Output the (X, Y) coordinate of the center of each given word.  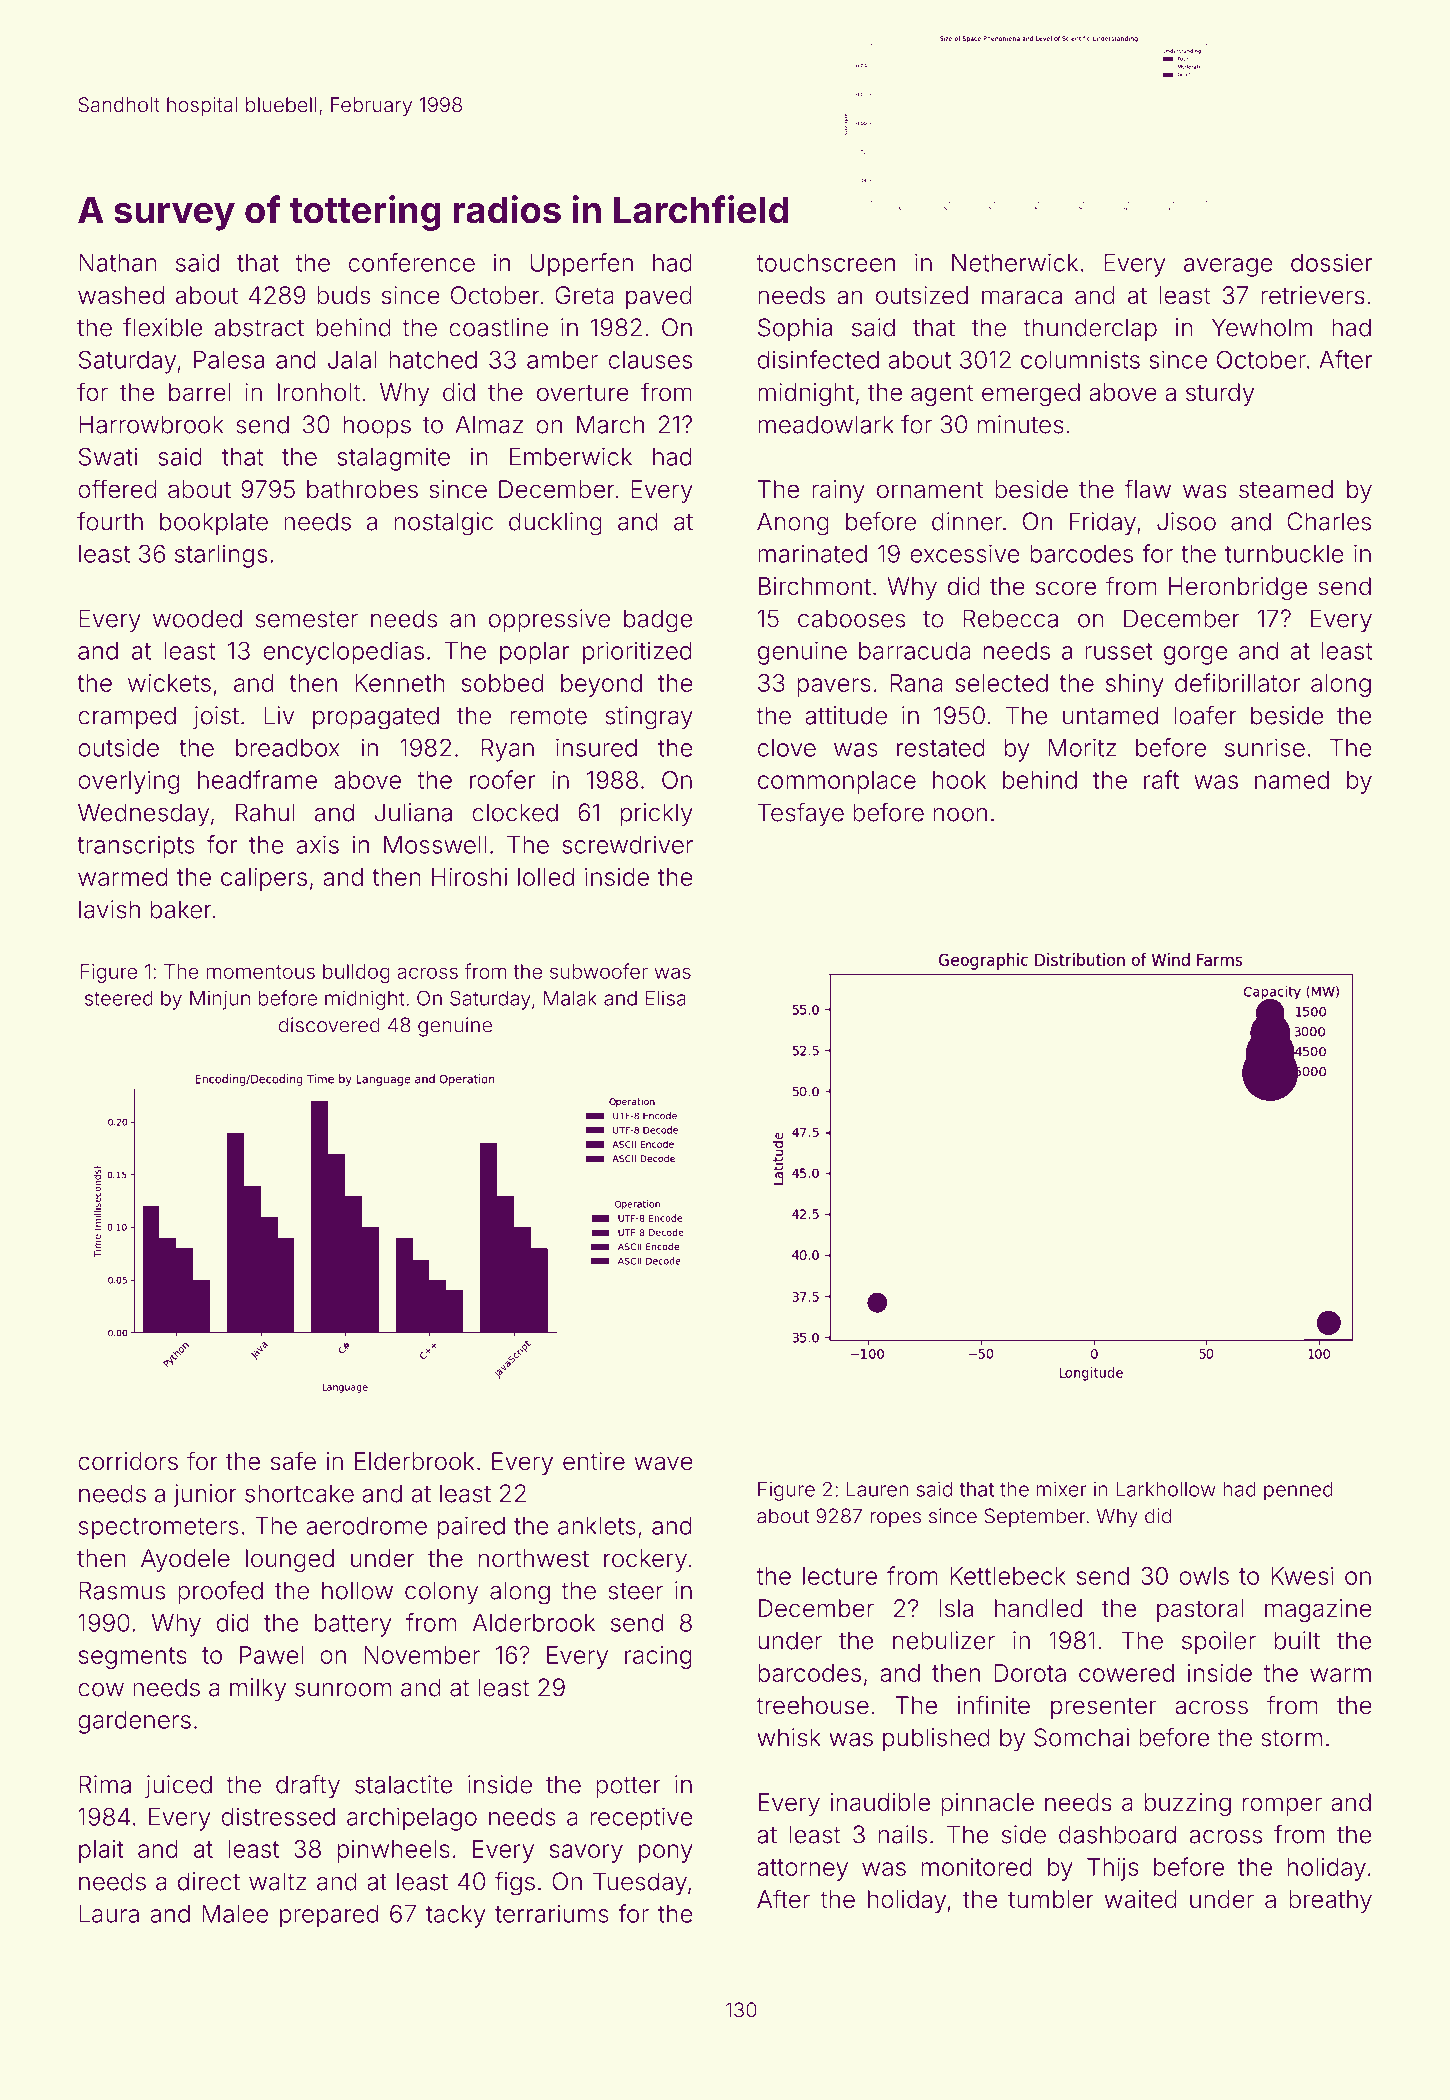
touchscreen (826, 263)
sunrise (1265, 747)
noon (960, 815)
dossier (1331, 262)
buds (343, 295)
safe (293, 1461)
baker (181, 909)
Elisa (666, 998)
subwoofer (599, 971)
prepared (329, 1916)
